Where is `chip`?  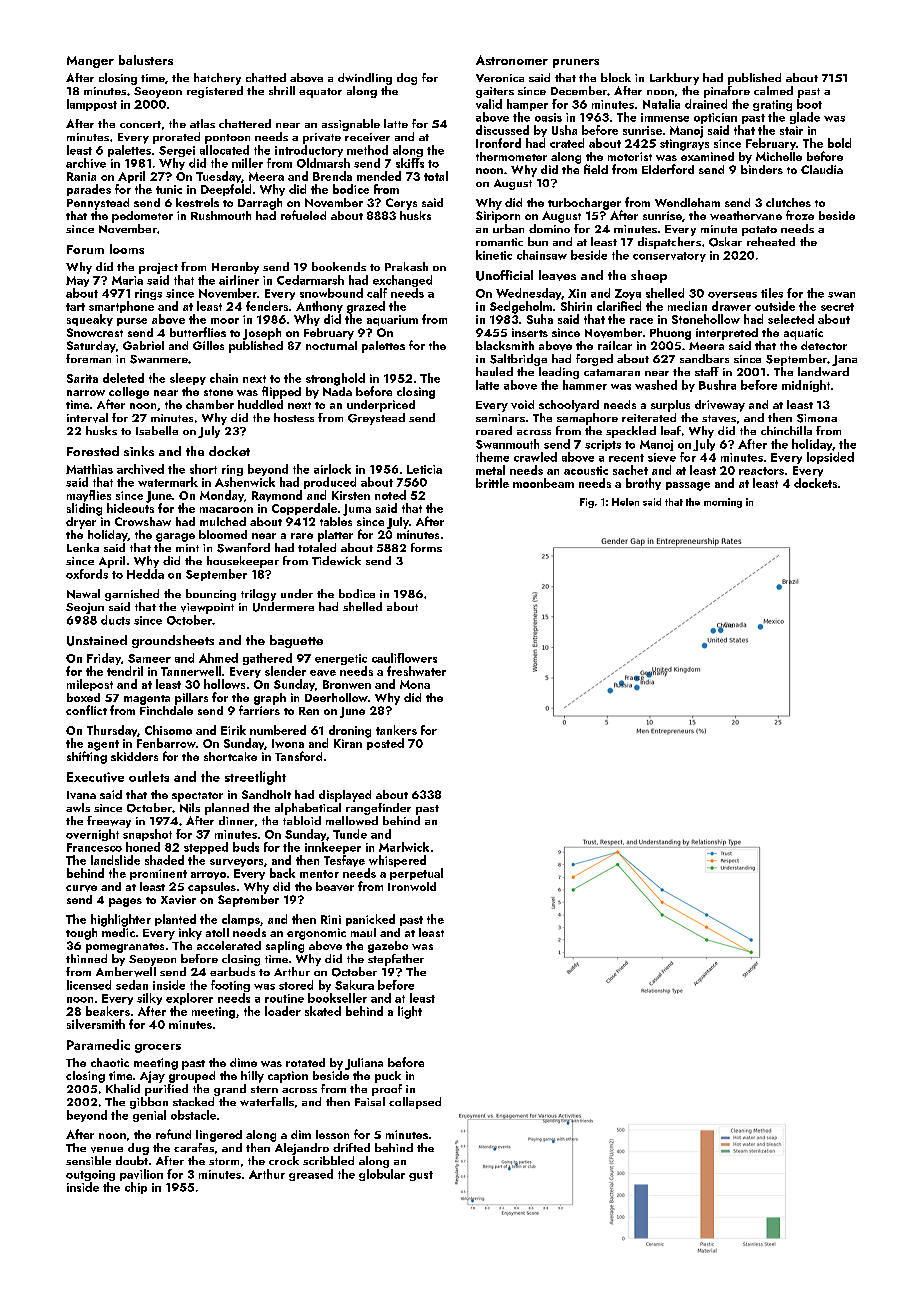 chip is located at coordinates (136, 1188).
